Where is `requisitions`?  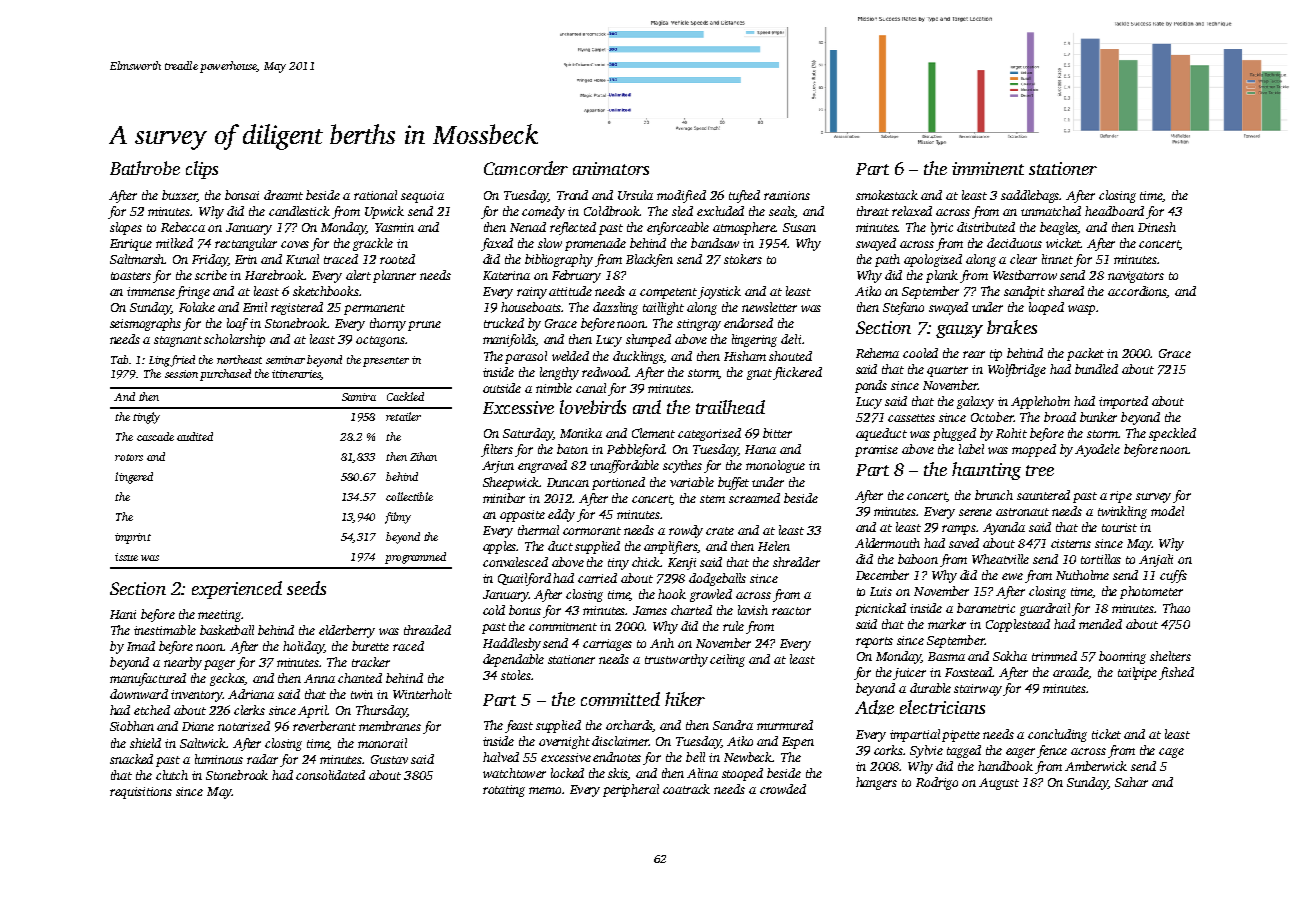 requisitions is located at coordinates (141, 793).
